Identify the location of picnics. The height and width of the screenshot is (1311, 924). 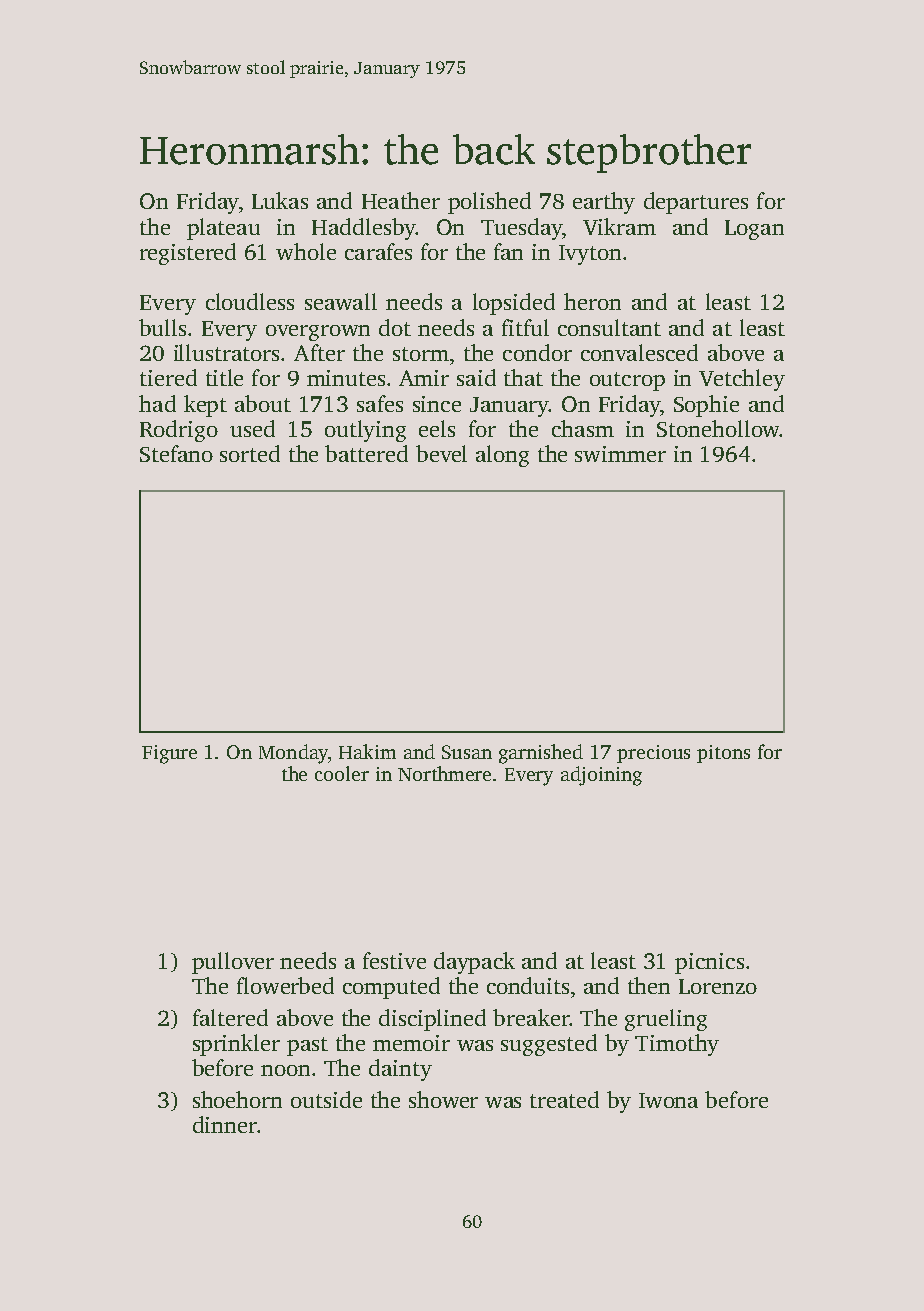
(709, 963).
